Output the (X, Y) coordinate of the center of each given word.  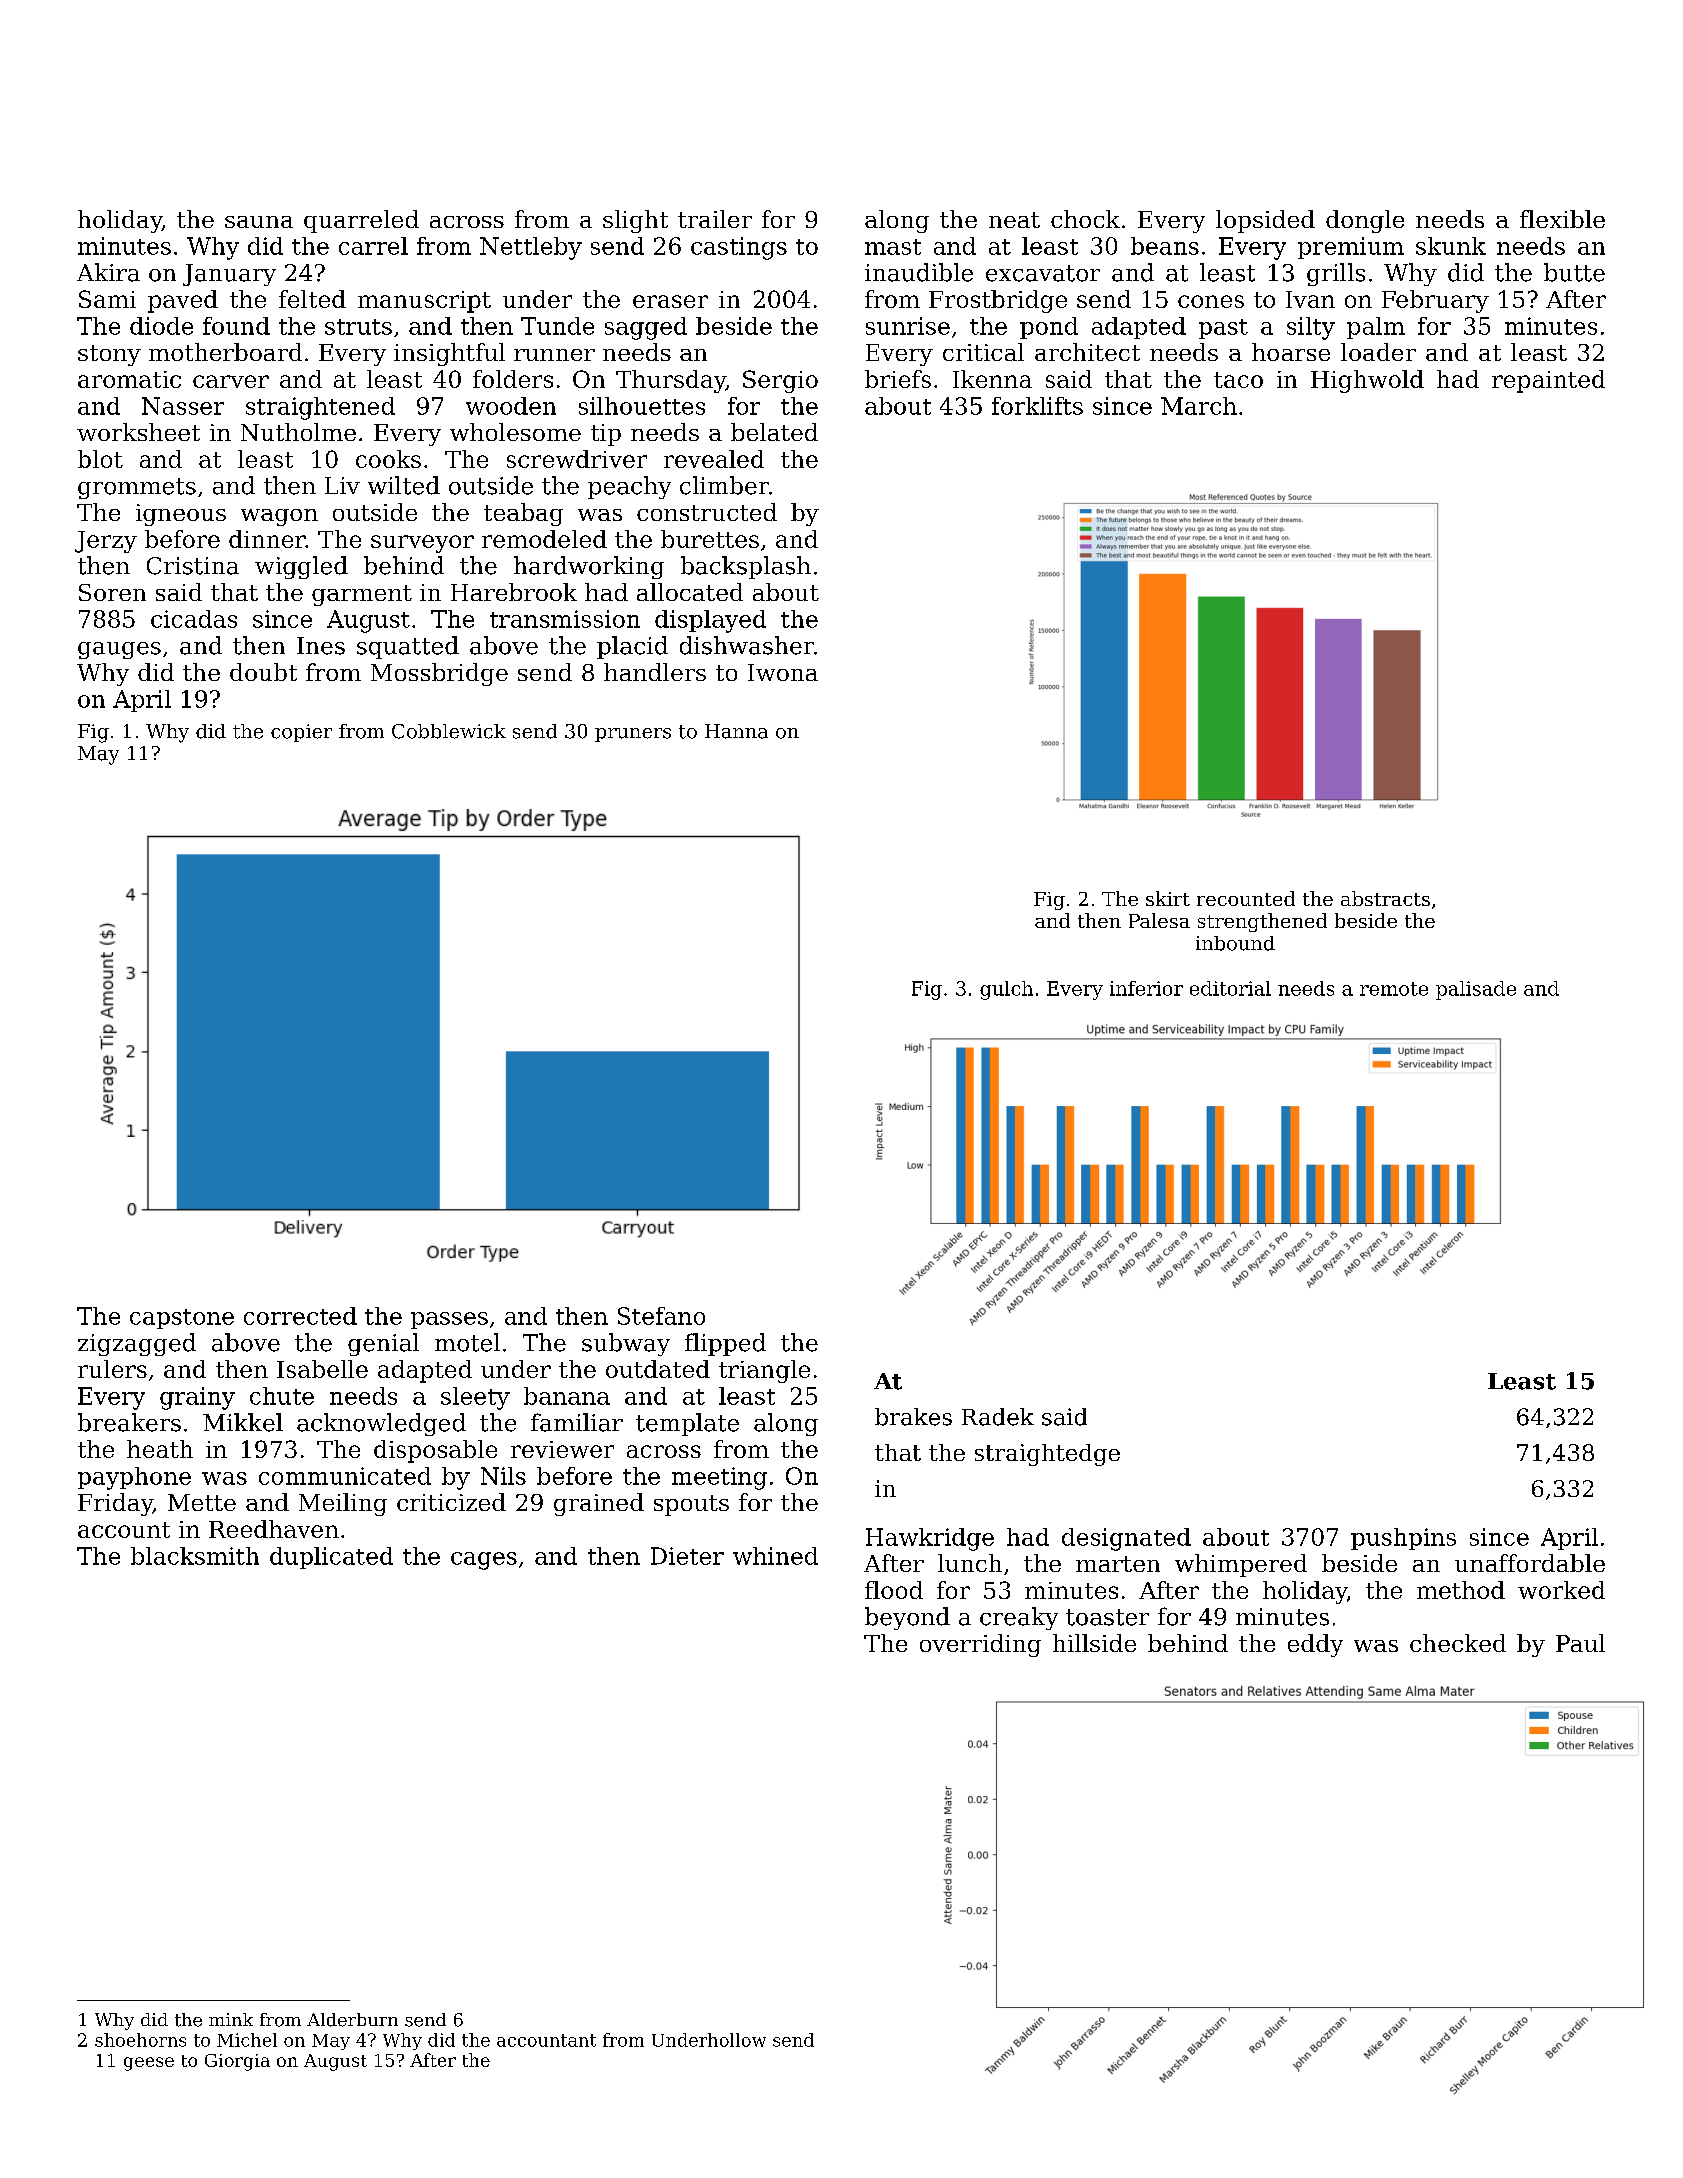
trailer (715, 219)
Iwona (783, 672)
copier (301, 733)
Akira (108, 272)
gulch (1006, 990)
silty (1311, 328)
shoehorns (140, 2040)
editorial (1230, 988)
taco (1238, 380)
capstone (182, 1319)
